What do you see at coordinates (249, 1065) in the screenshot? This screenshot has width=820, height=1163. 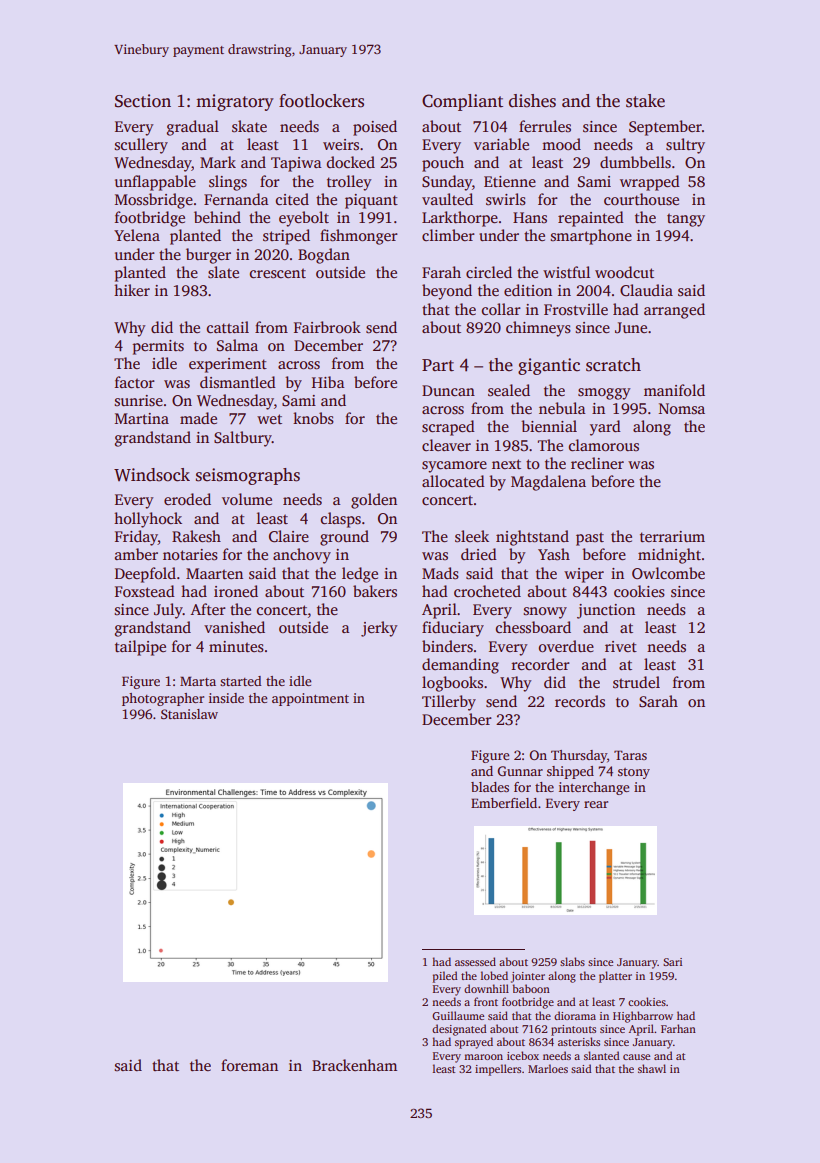 I see `foreman` at bounding box center [249, 1065].
